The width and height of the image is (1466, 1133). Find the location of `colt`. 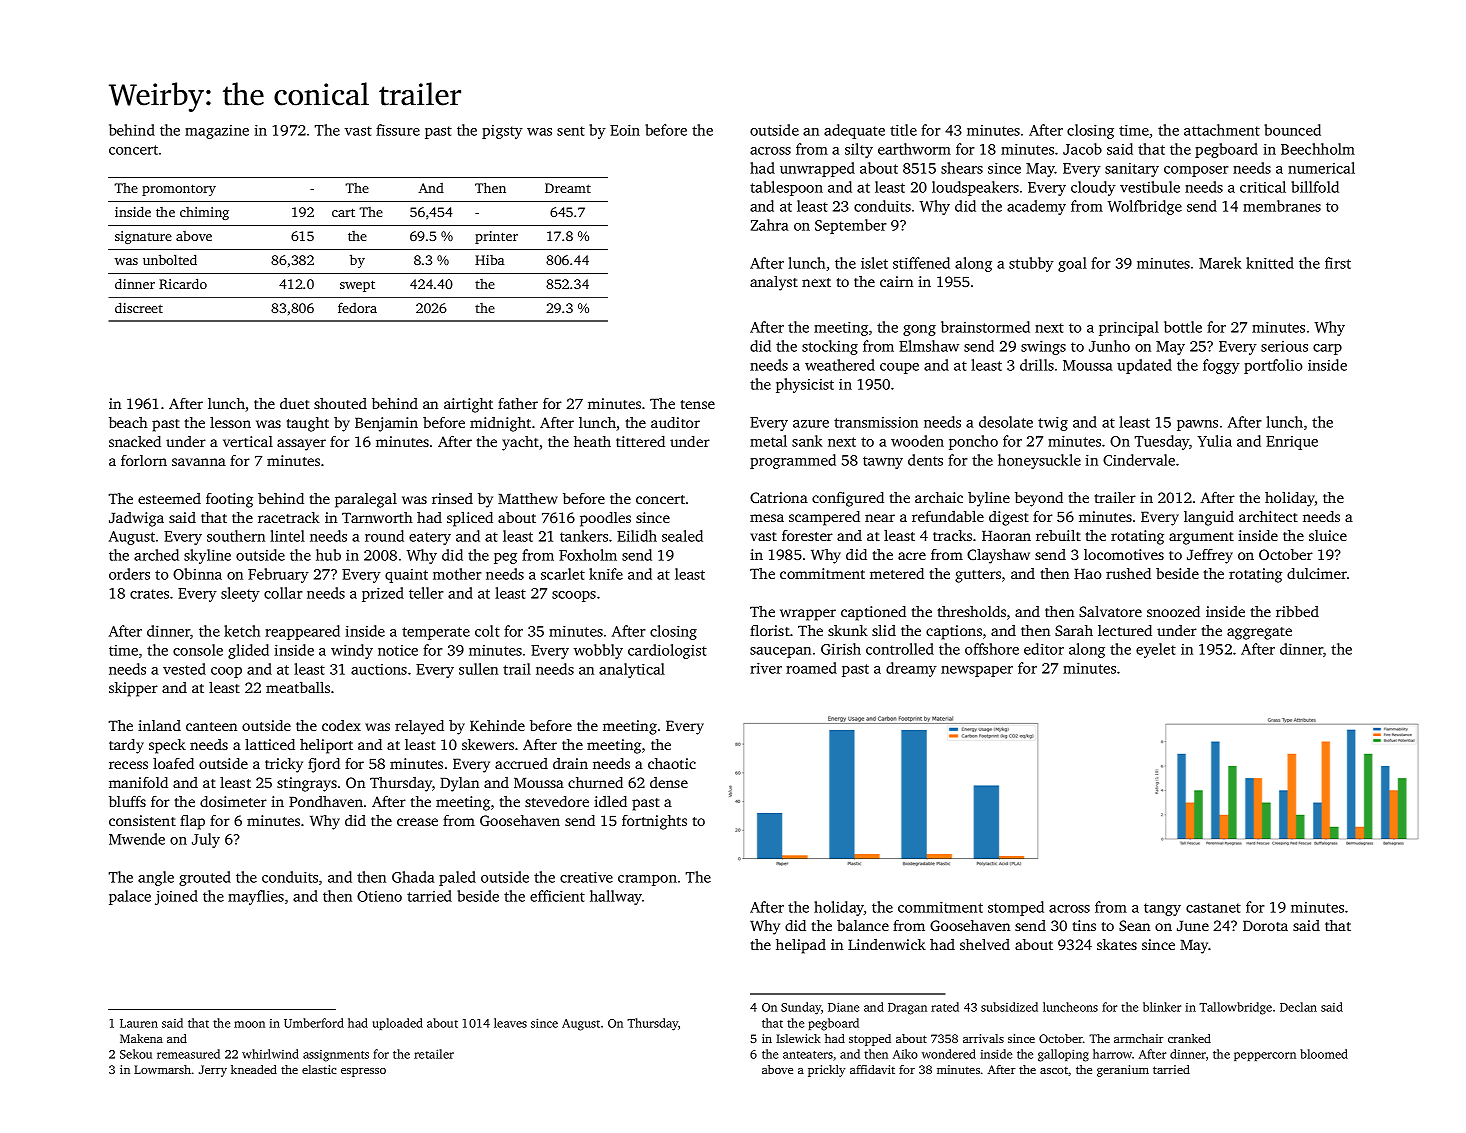

colt is located at coordinates (487, 631).
